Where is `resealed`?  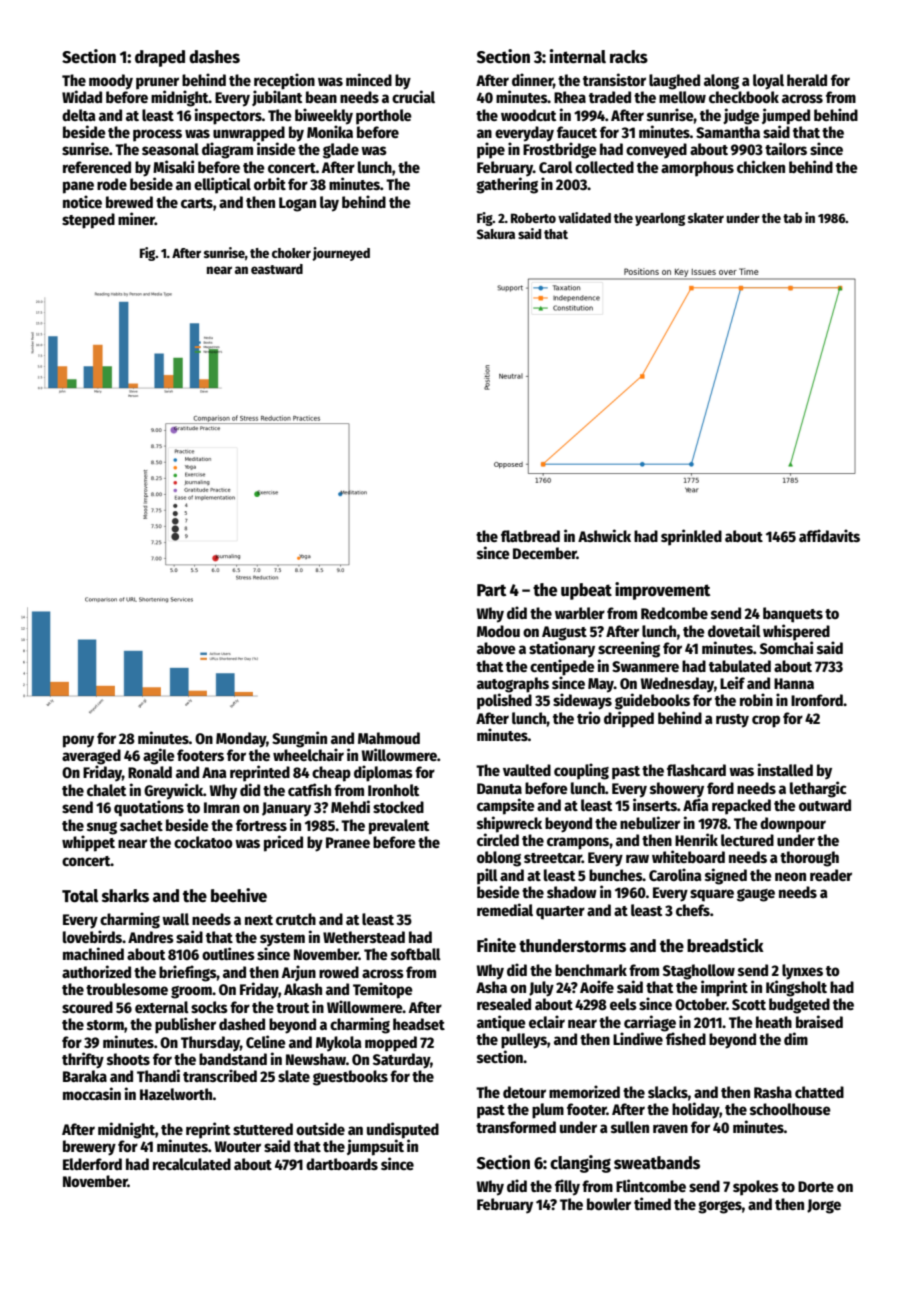 resealed is located at coordinates (504, 1004).
